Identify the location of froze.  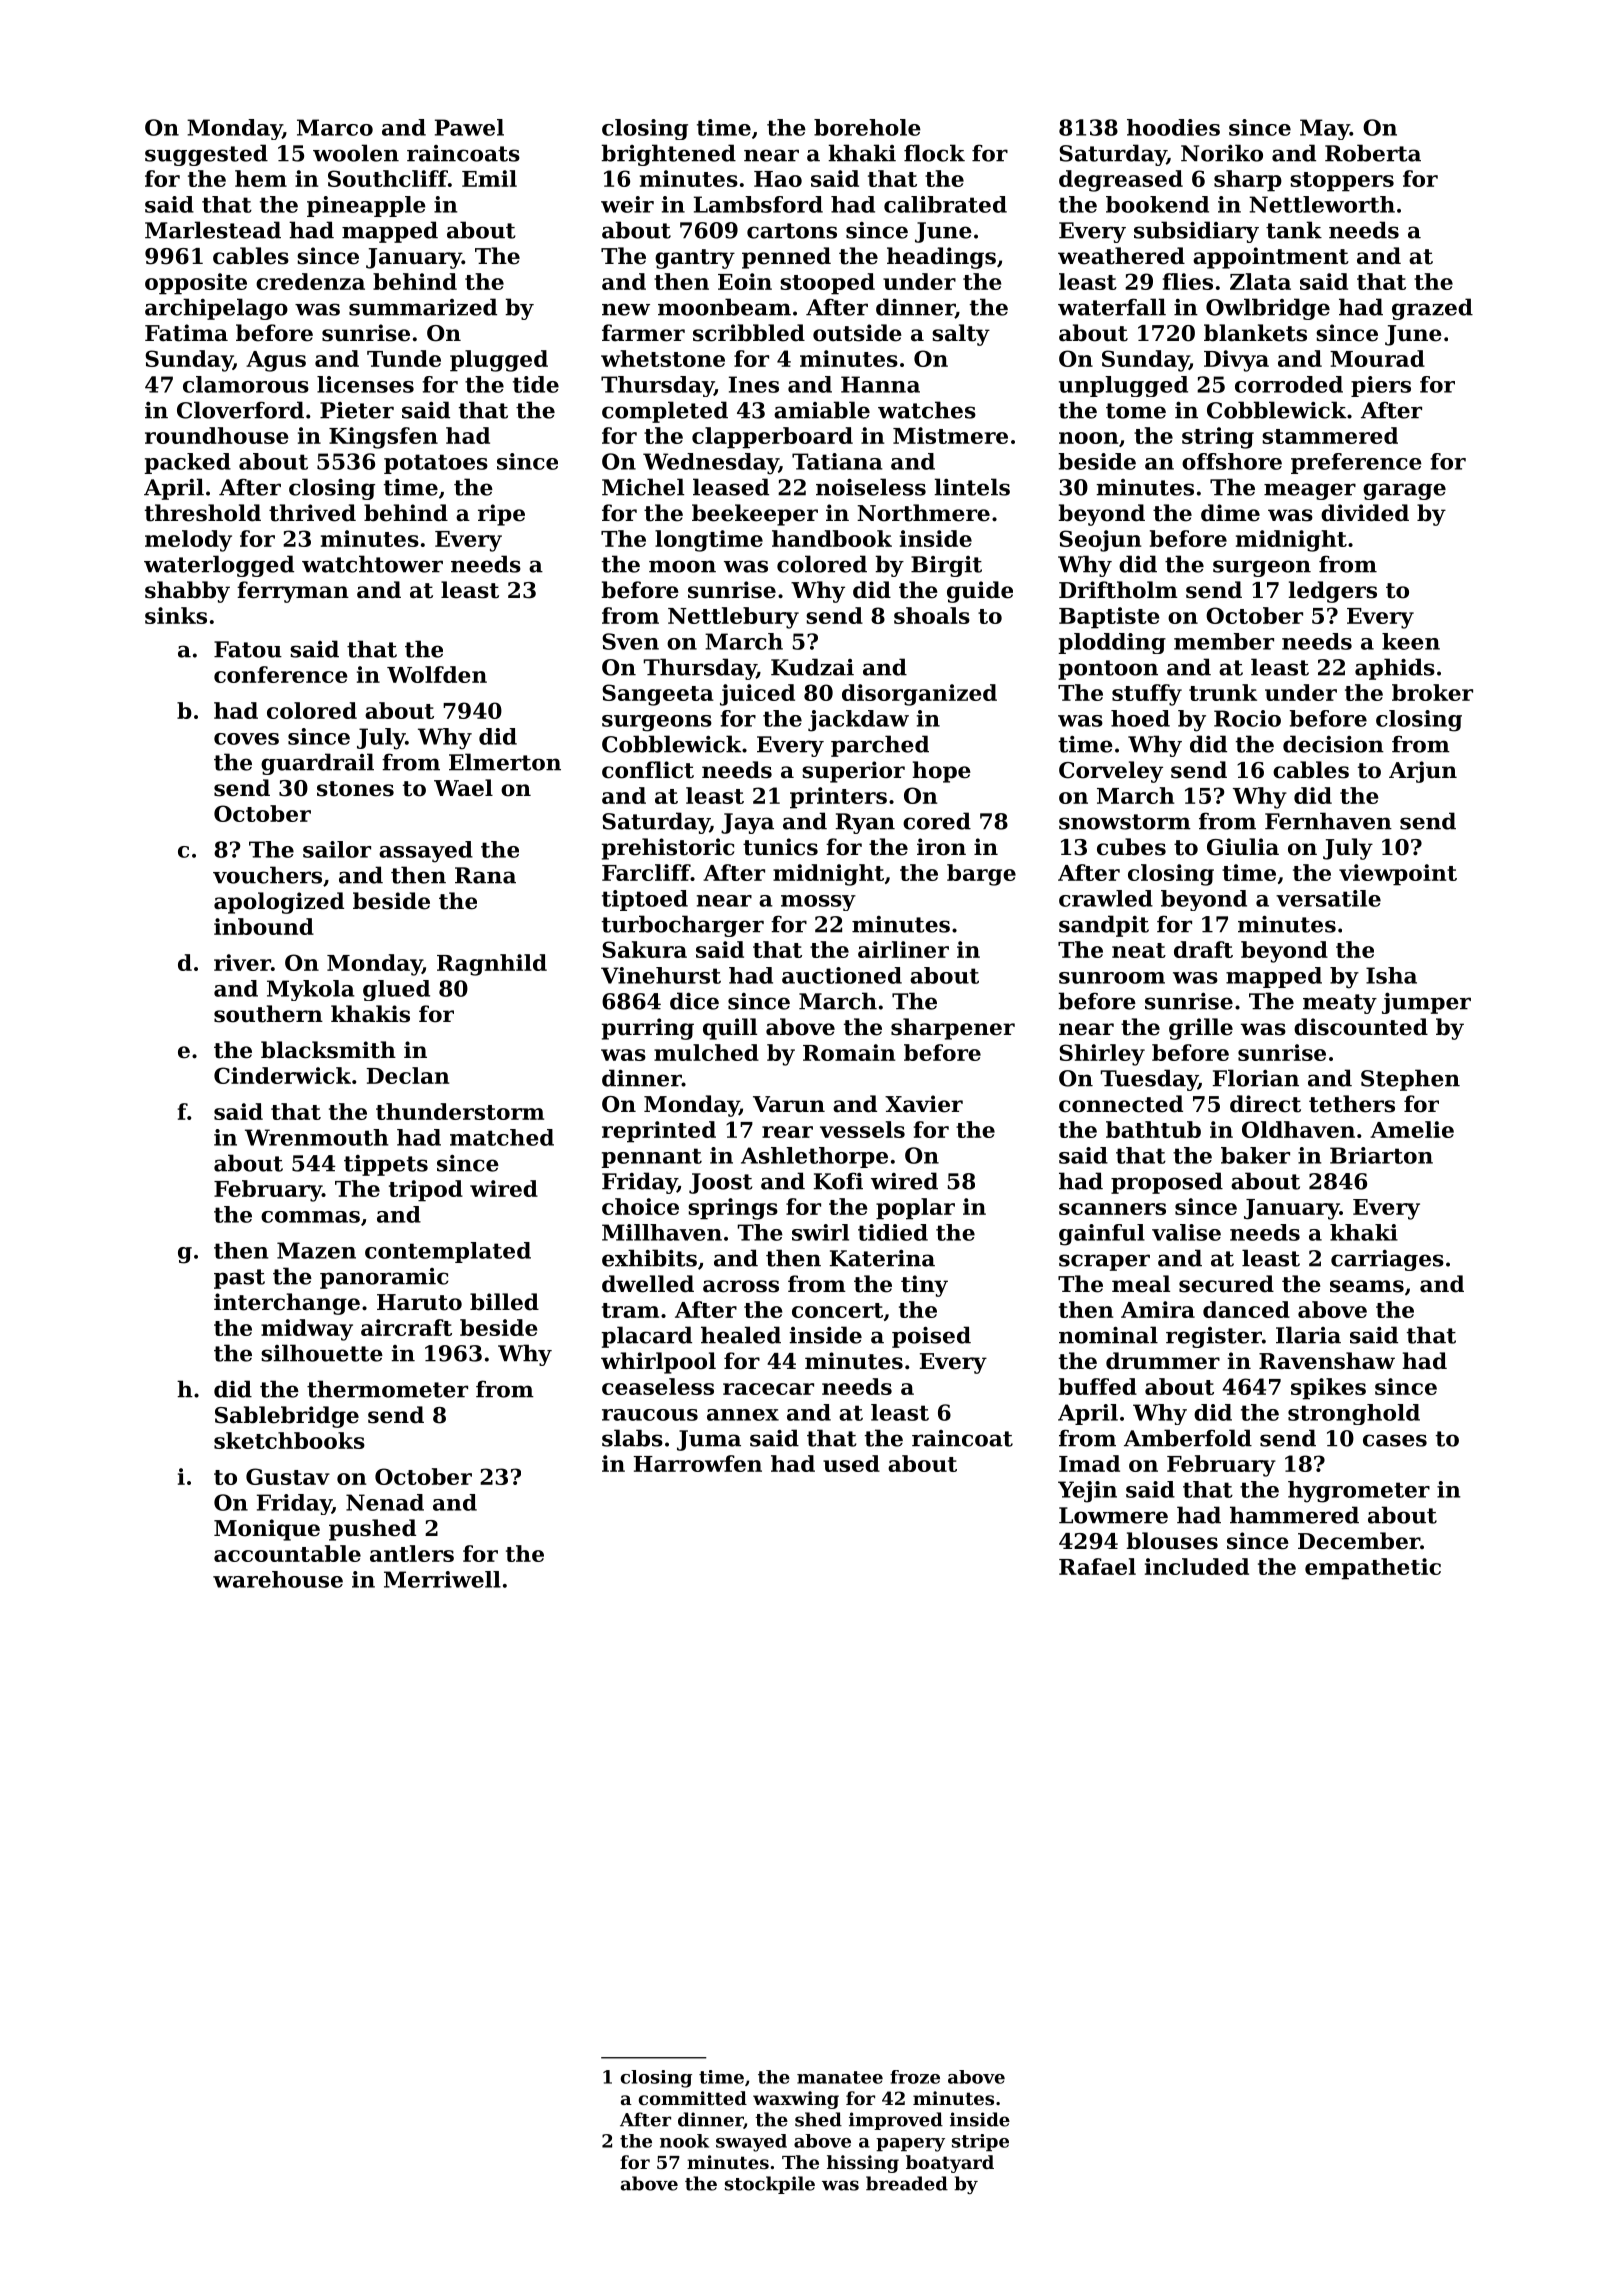
(915, 2077).
